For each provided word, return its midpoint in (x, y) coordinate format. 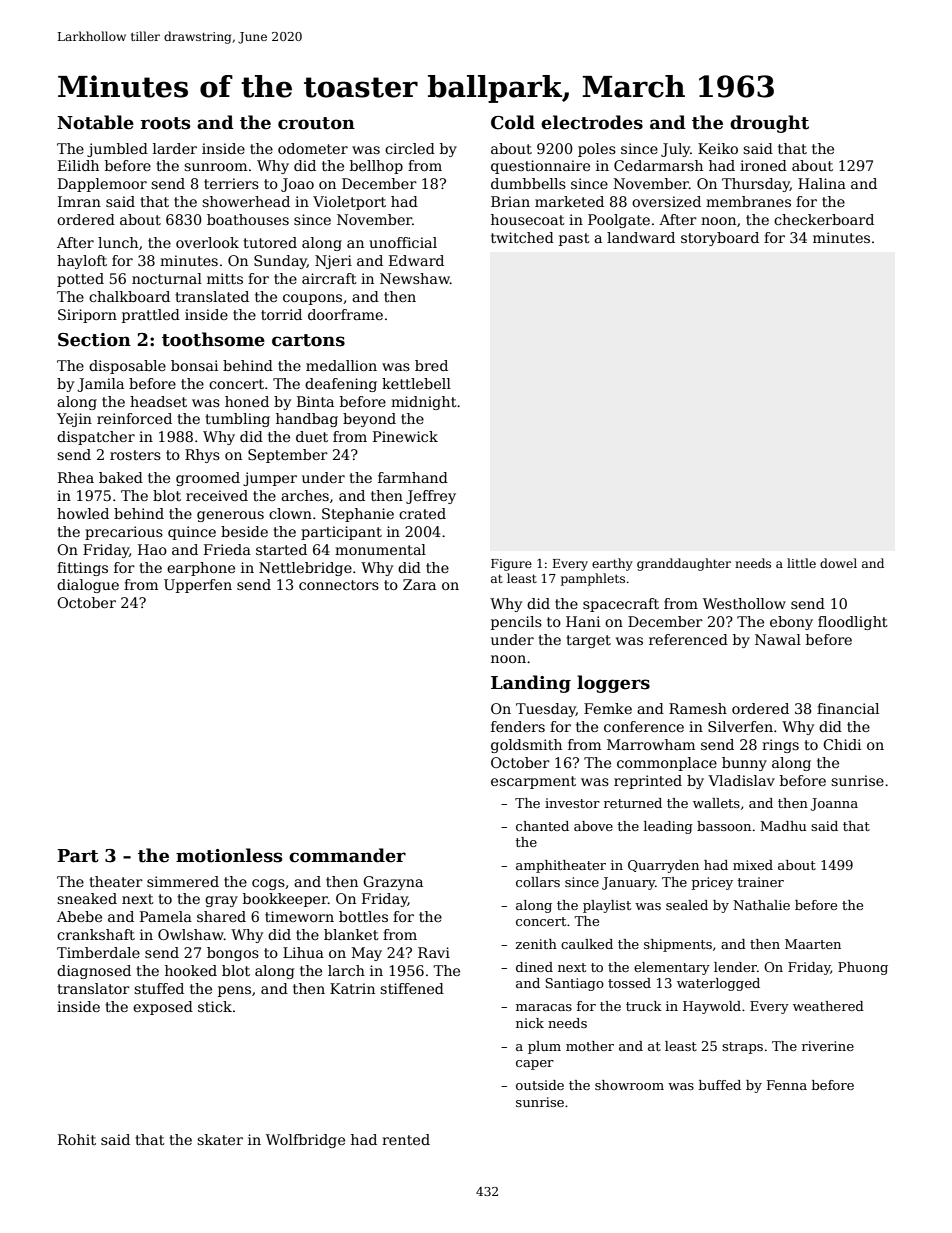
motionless (229, 855)
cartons (308, 340)
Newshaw (415, 278)
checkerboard (824, 219)
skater (220, 1139)
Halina (822, 183)
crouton (316, 123)
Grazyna (393, 883)
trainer (761, 882)
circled (410, 148)
